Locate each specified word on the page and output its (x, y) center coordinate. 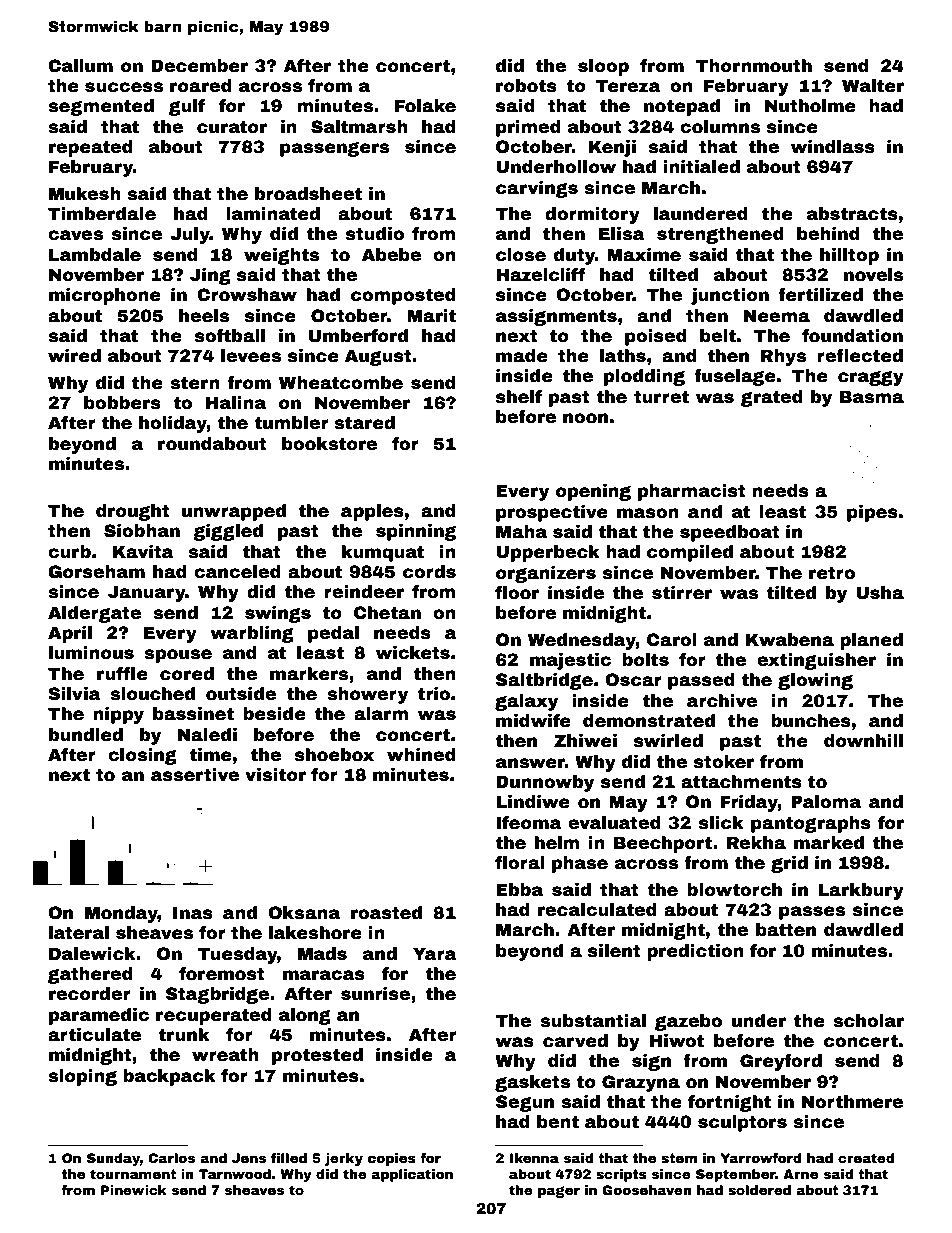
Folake (425, 106)
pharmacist (692, 492)
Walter (873, 86)
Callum (80, 66)
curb (69, 552)
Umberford (358, 336)
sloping (82, 1077)
